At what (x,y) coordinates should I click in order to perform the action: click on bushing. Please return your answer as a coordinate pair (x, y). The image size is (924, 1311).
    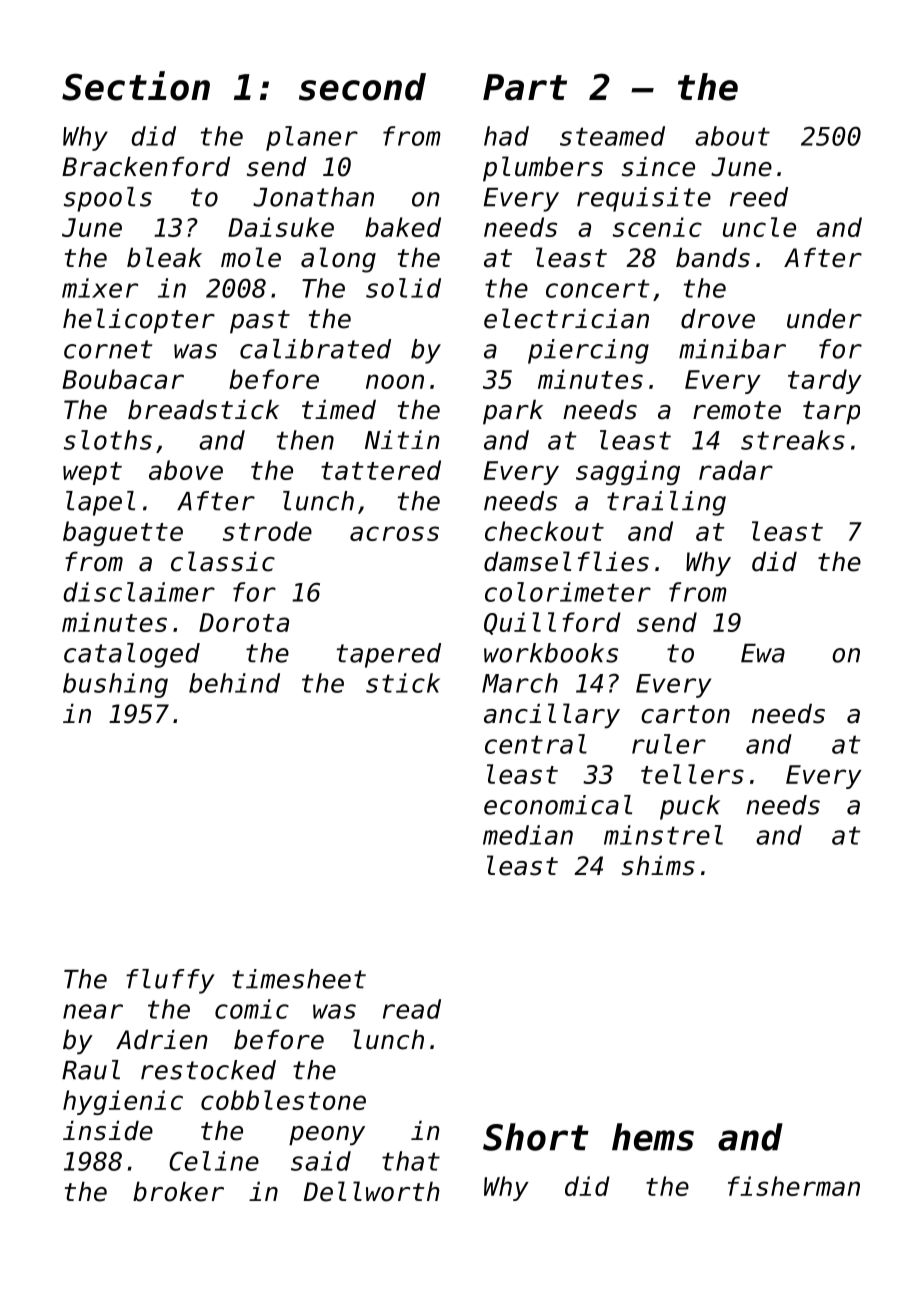
    Looking at the image, I should click on (115, 685).
